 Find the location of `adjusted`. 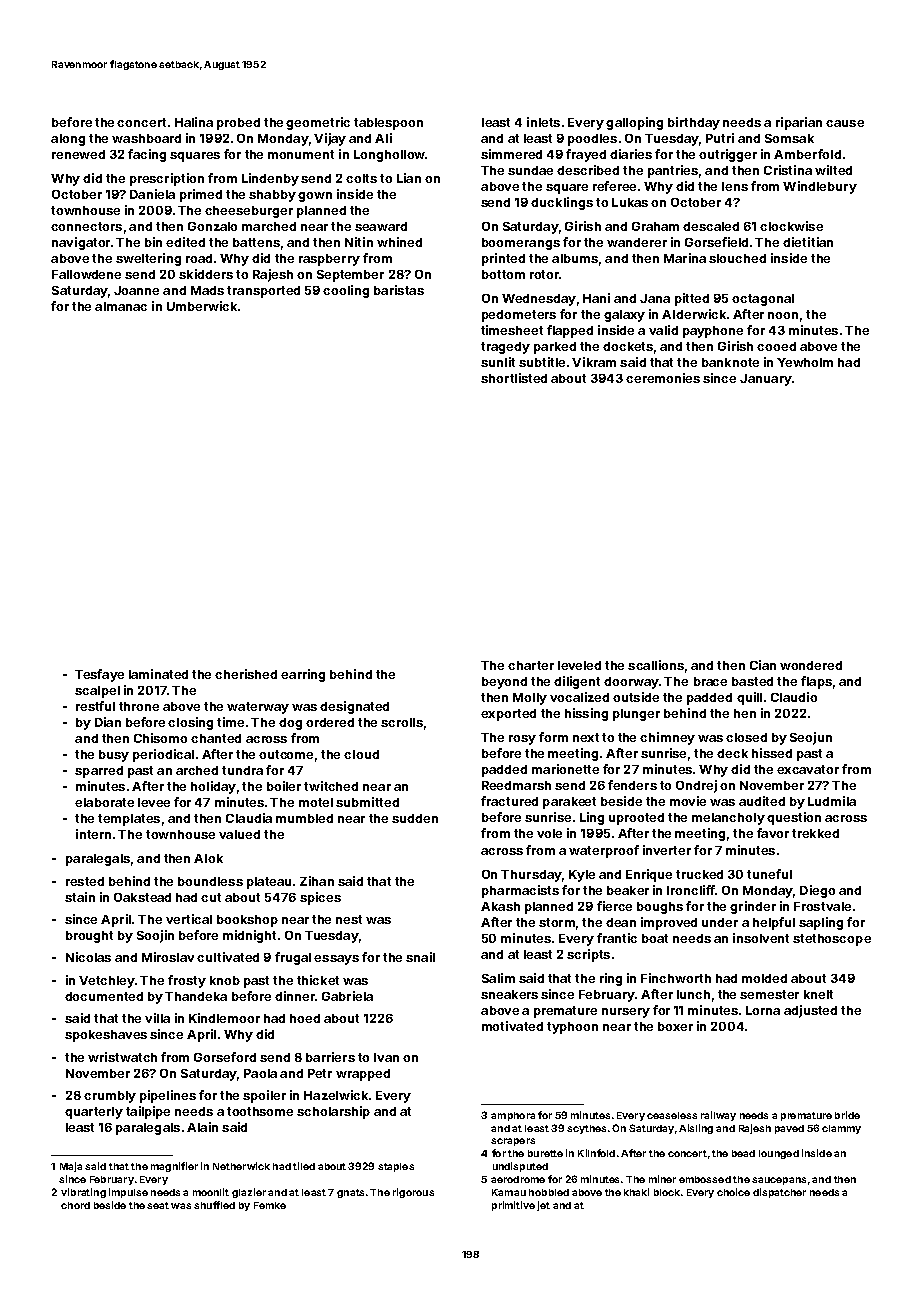

adjusted is located at coordinates (810, 1011).
